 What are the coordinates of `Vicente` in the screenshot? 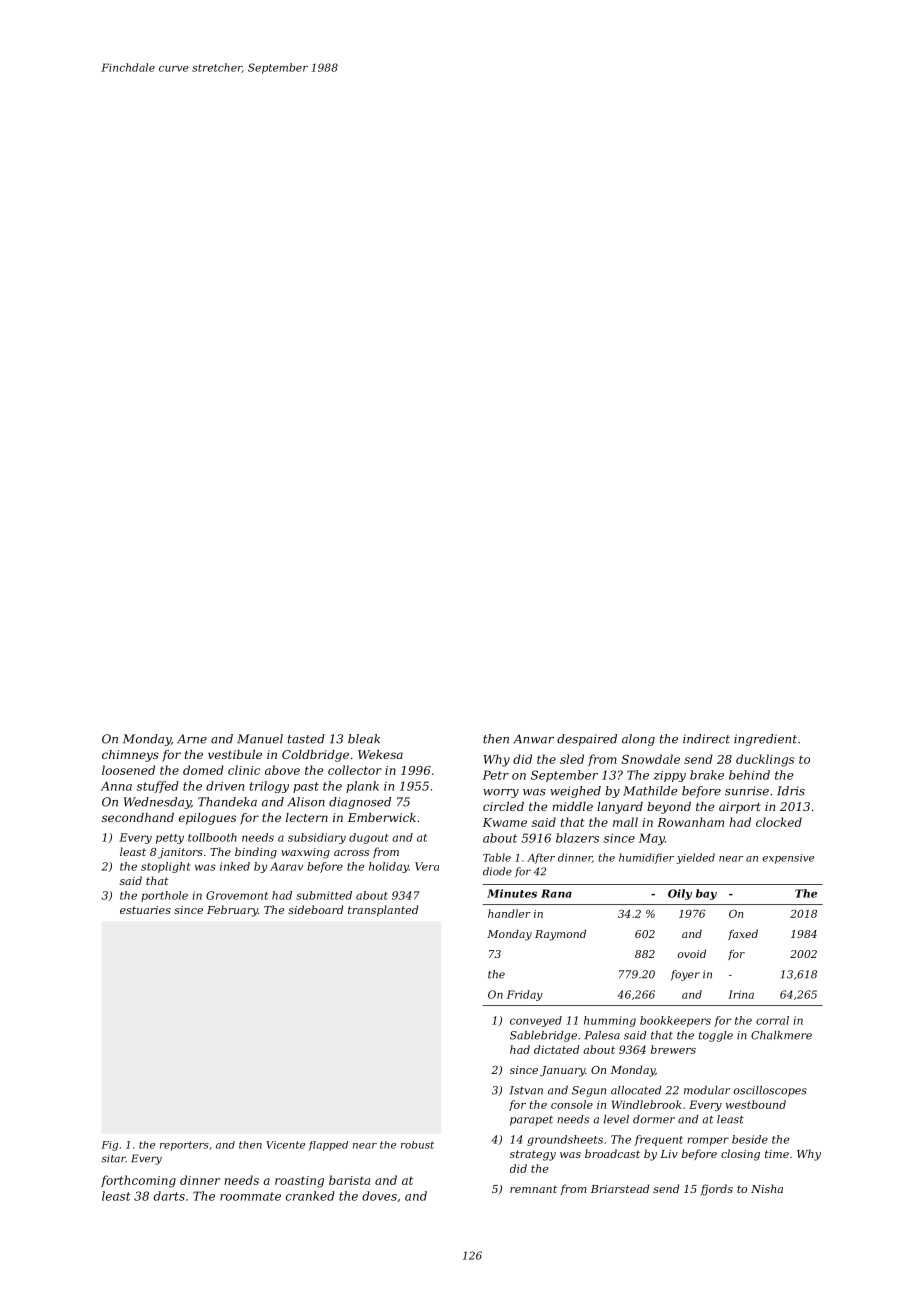 It's located at (285, 1145).
